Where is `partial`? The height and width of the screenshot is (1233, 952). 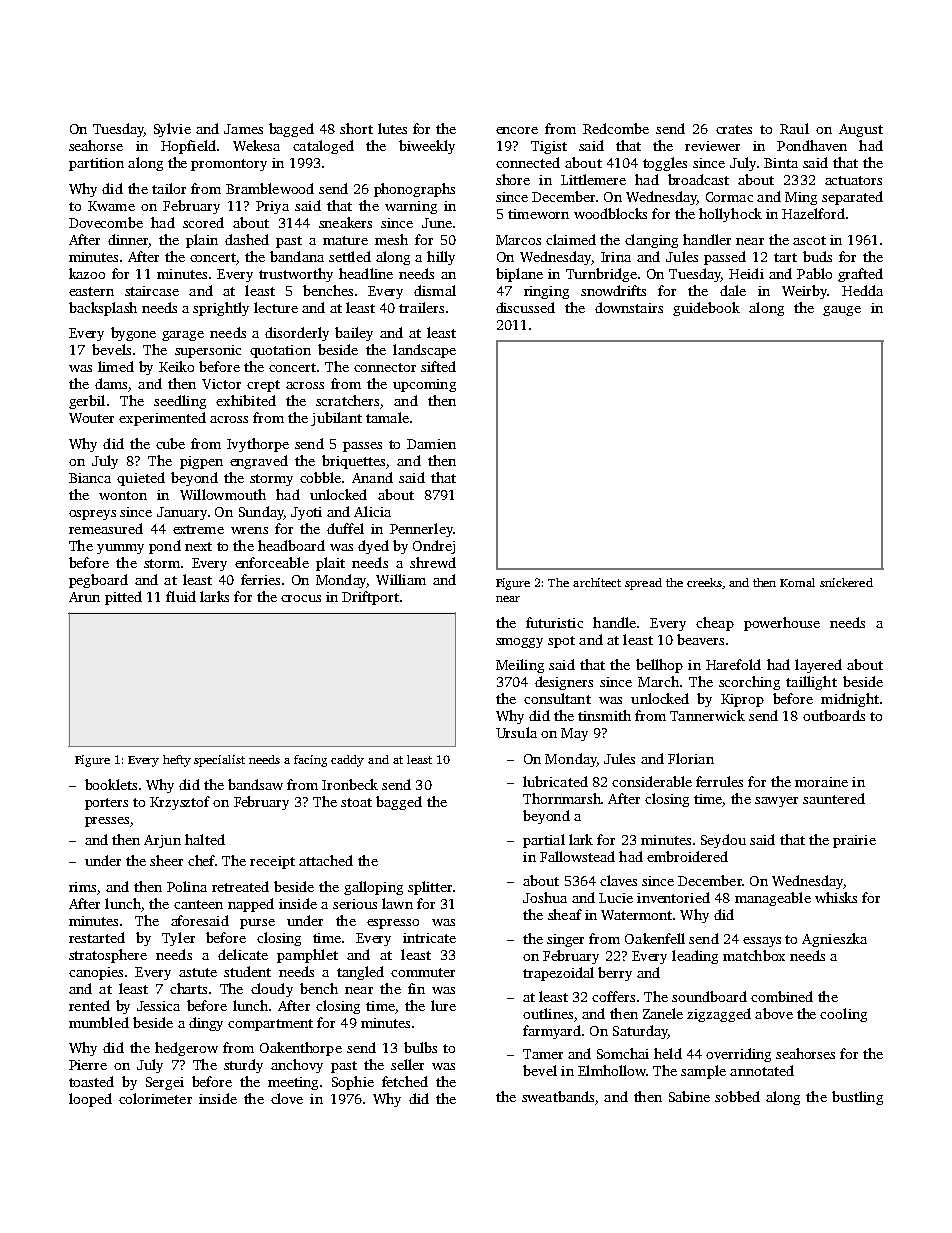 partial is located at coordinates (544, 841).
